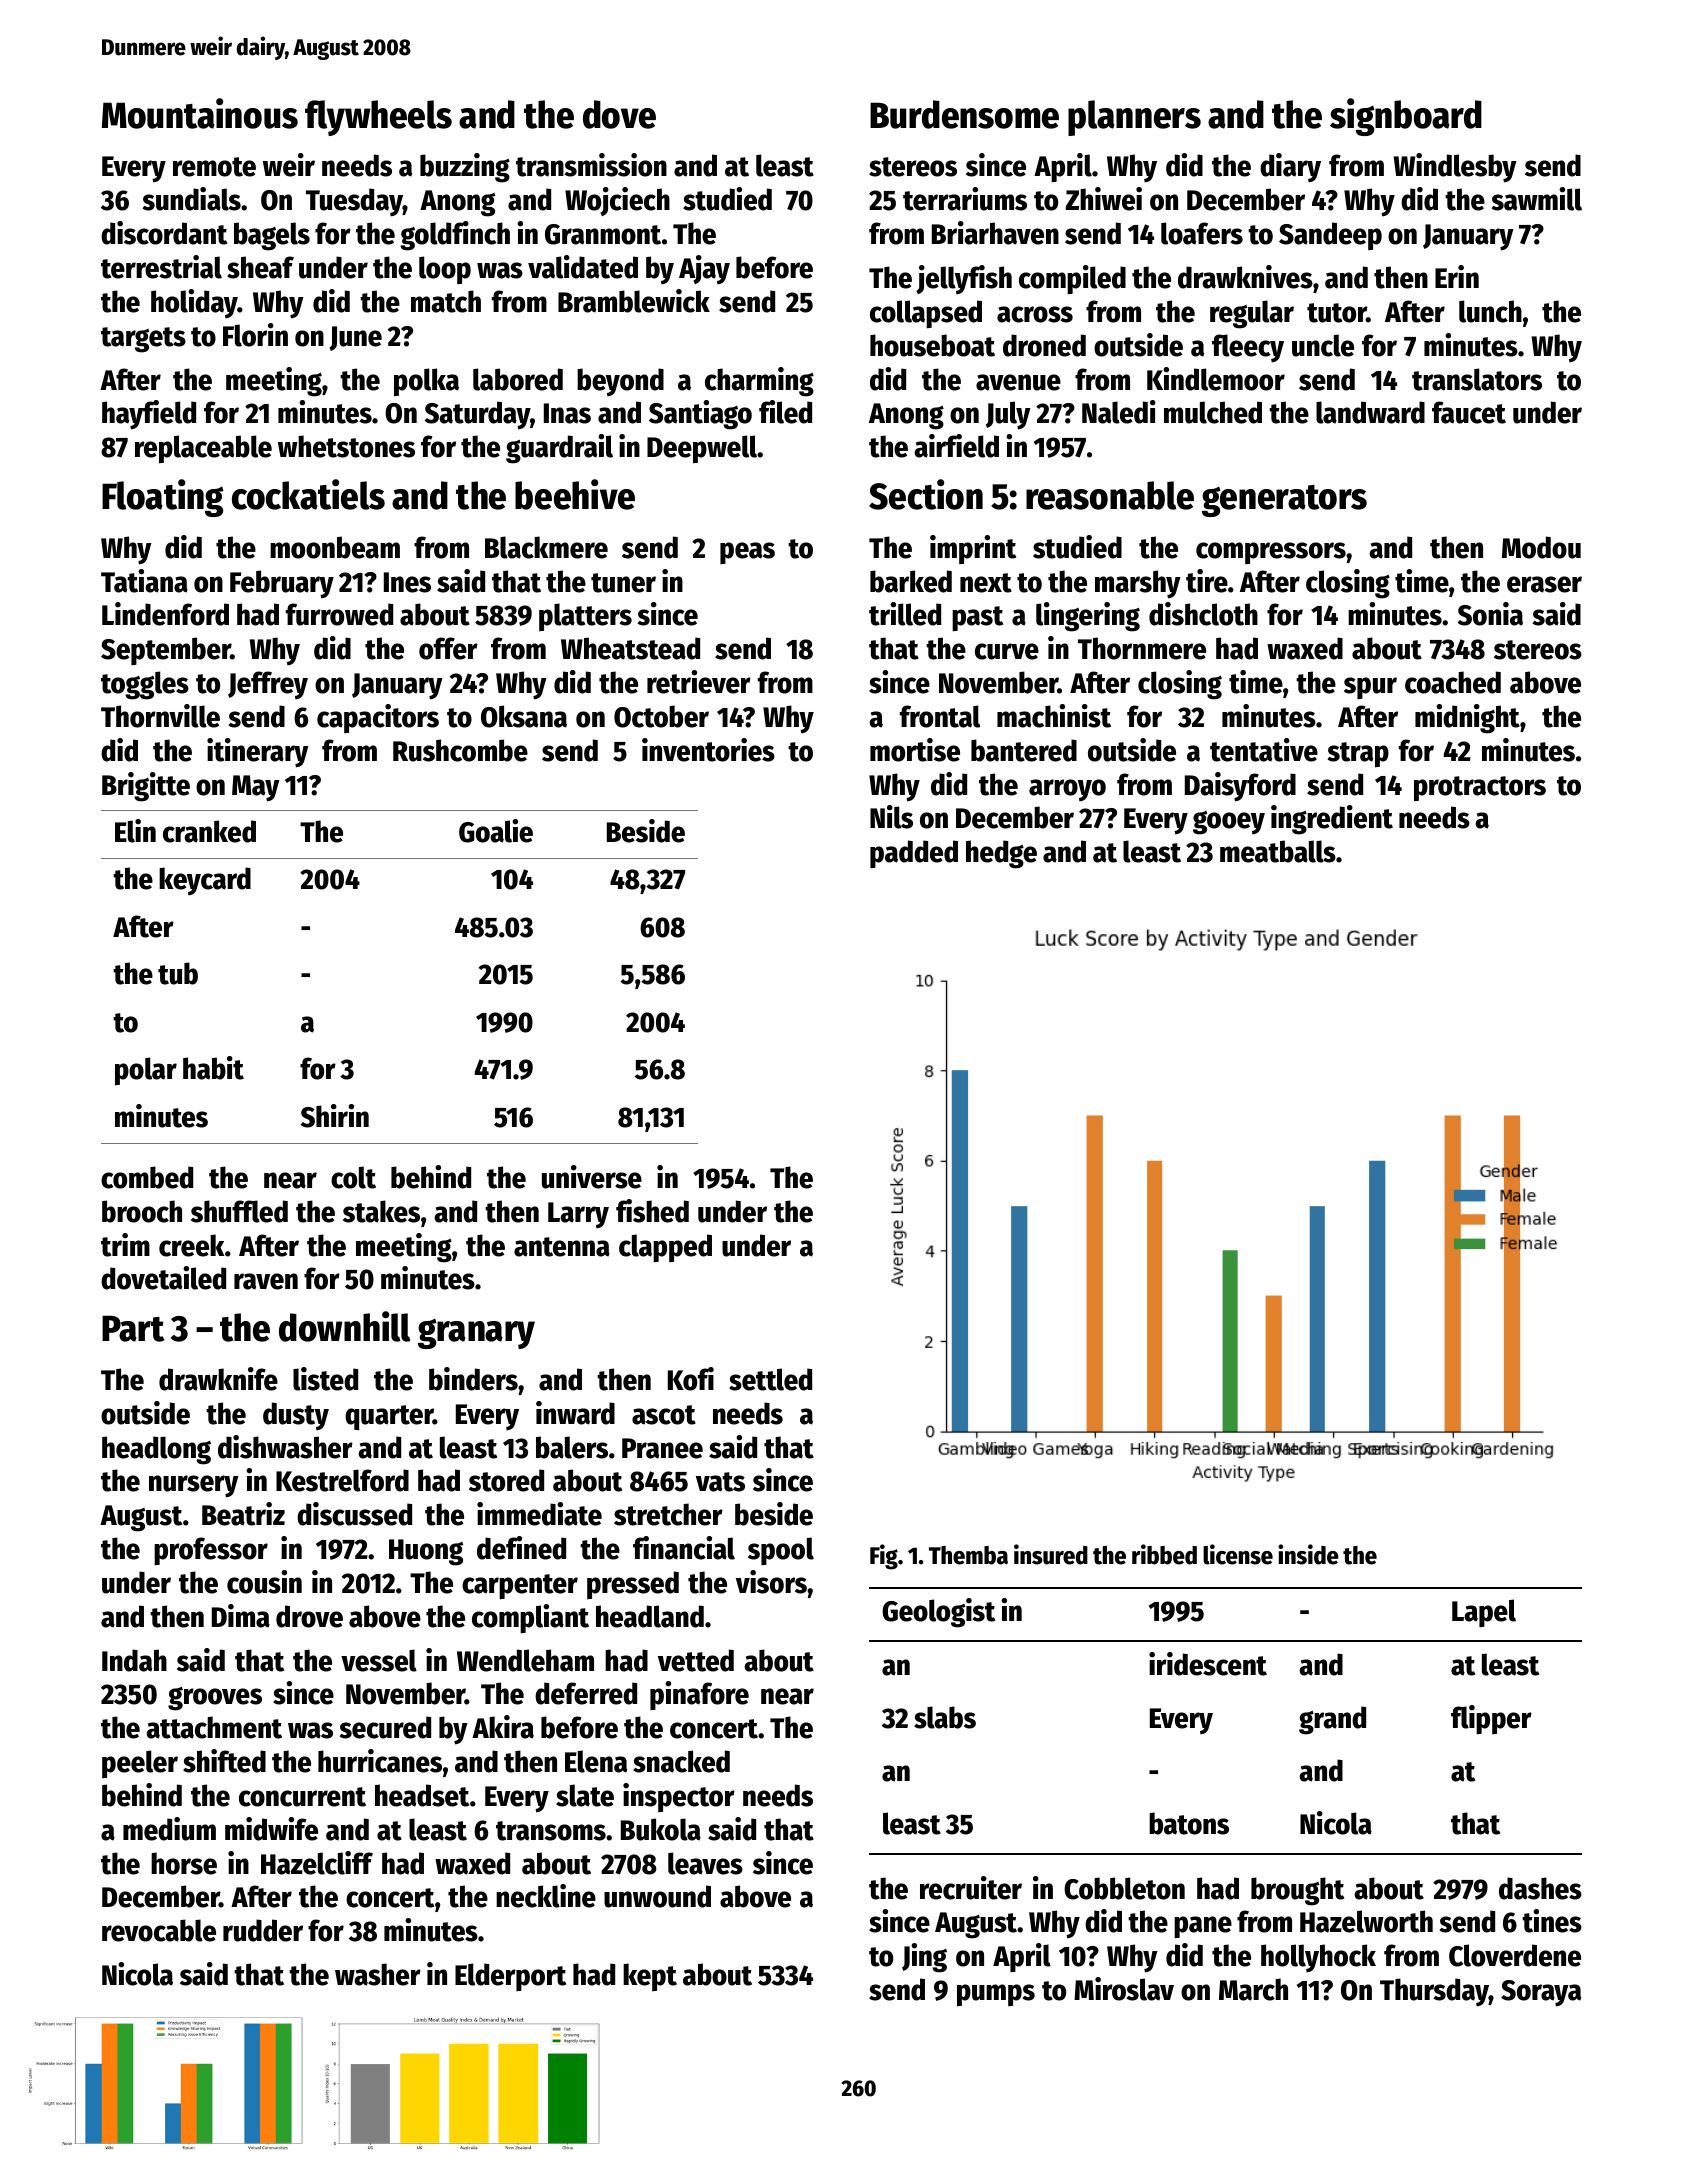 The image size is (1683, 2178). What do you see at coordinates (1208, 1664) in the screenshot?
I see `iridescent` at bounding box center [1208, 1664].
